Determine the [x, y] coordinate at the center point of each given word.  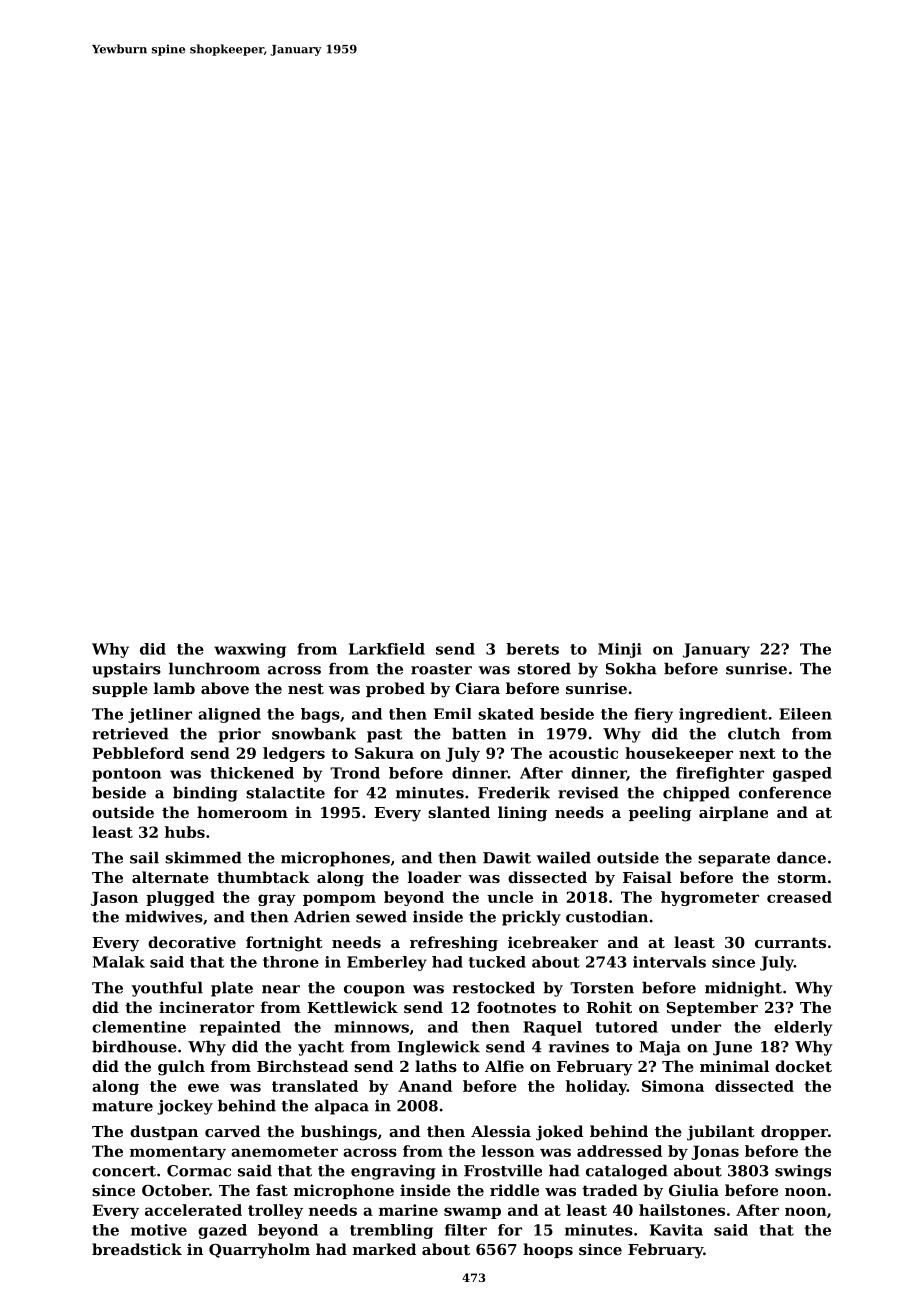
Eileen [805, 714]
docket [803, 1066]
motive [159, 1230]
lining [522, 814]
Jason [114, 898]
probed [395, 689]
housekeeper [679, 754]
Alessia [501, 1131]
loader [434, 877]
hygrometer [710, 898]
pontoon [126, 775]
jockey [185, 1107]
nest [306, 688]
